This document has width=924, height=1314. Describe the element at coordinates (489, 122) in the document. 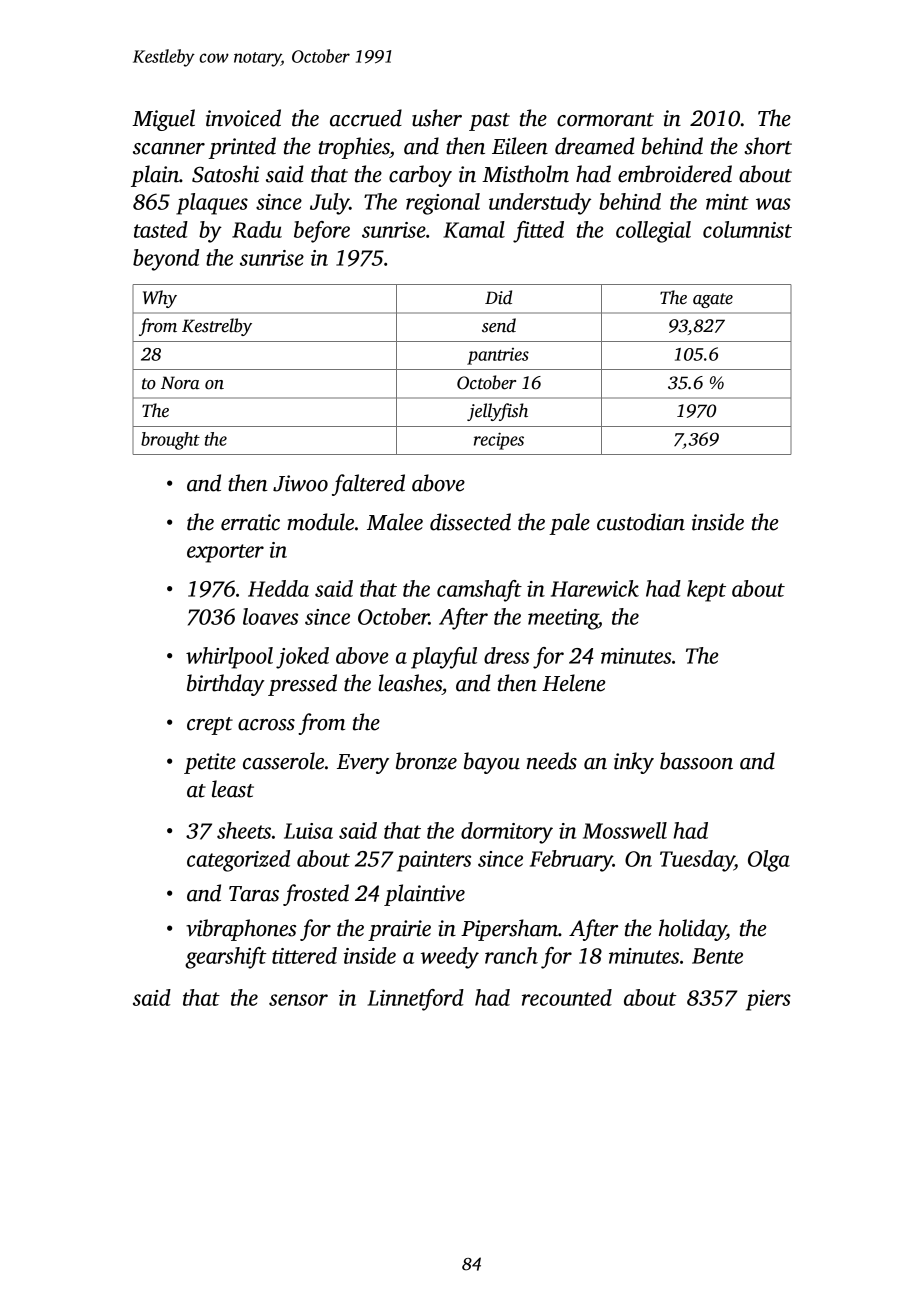

I see `past` at that location.
